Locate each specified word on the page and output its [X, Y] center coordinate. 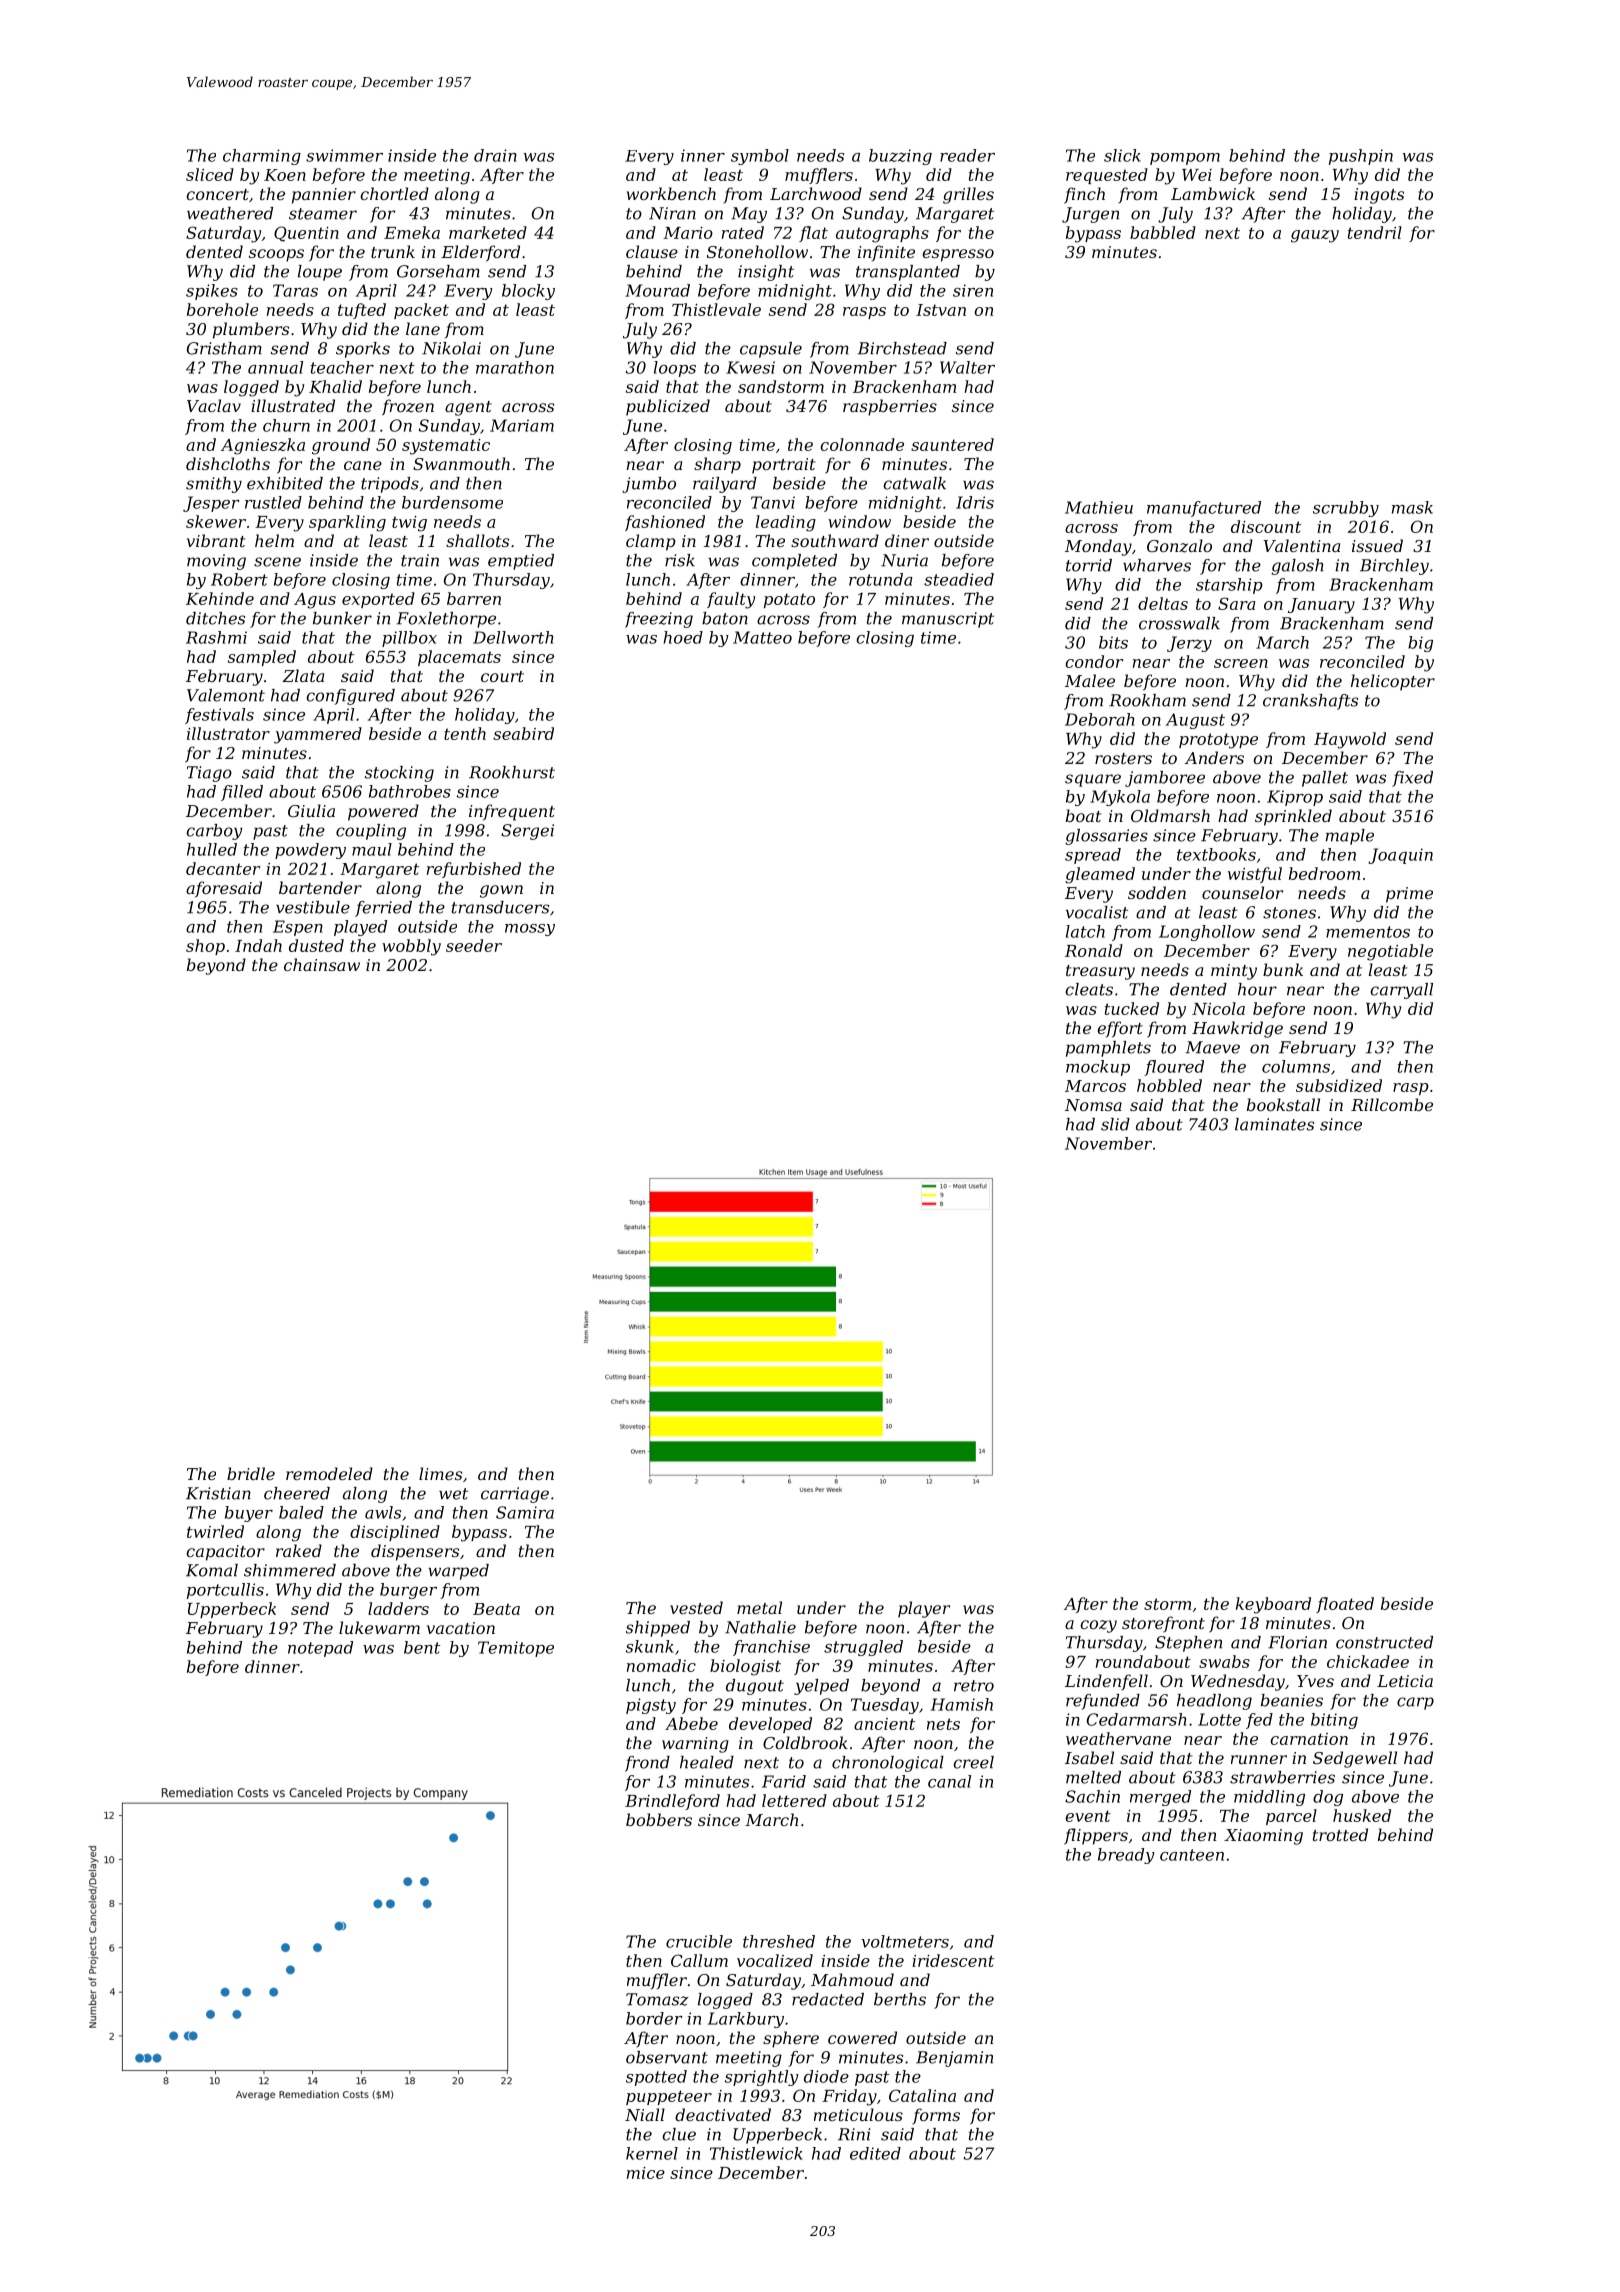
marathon [515, 367]
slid [1115, 1124]
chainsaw [322, 964]
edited [875, 2153]
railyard [725, 485]
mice [646, 2173]
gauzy [1315, 236]
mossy [530, 930]
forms [936, 2116]
